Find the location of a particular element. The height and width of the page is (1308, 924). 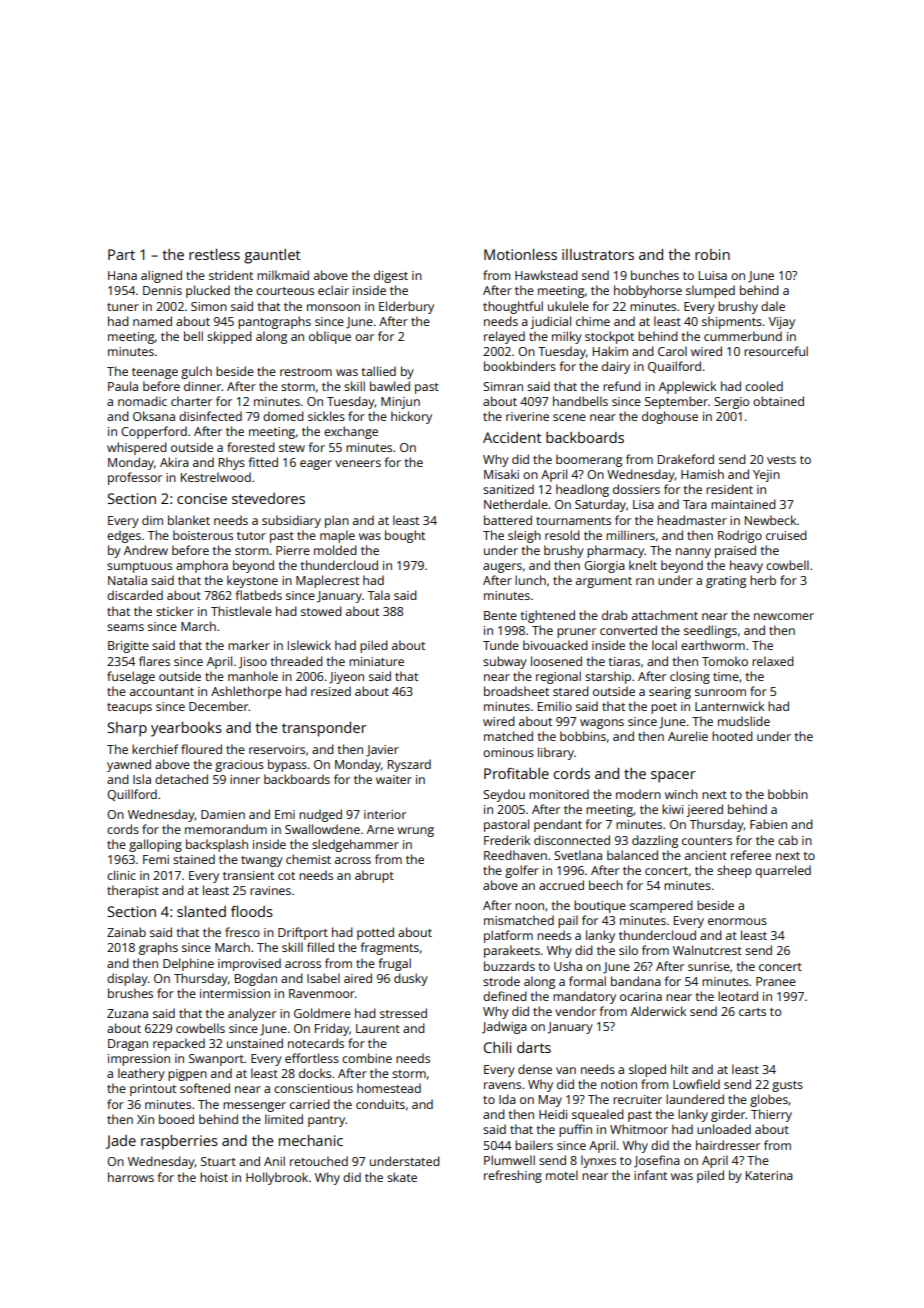

forested is located at coordinates (251, 447).
